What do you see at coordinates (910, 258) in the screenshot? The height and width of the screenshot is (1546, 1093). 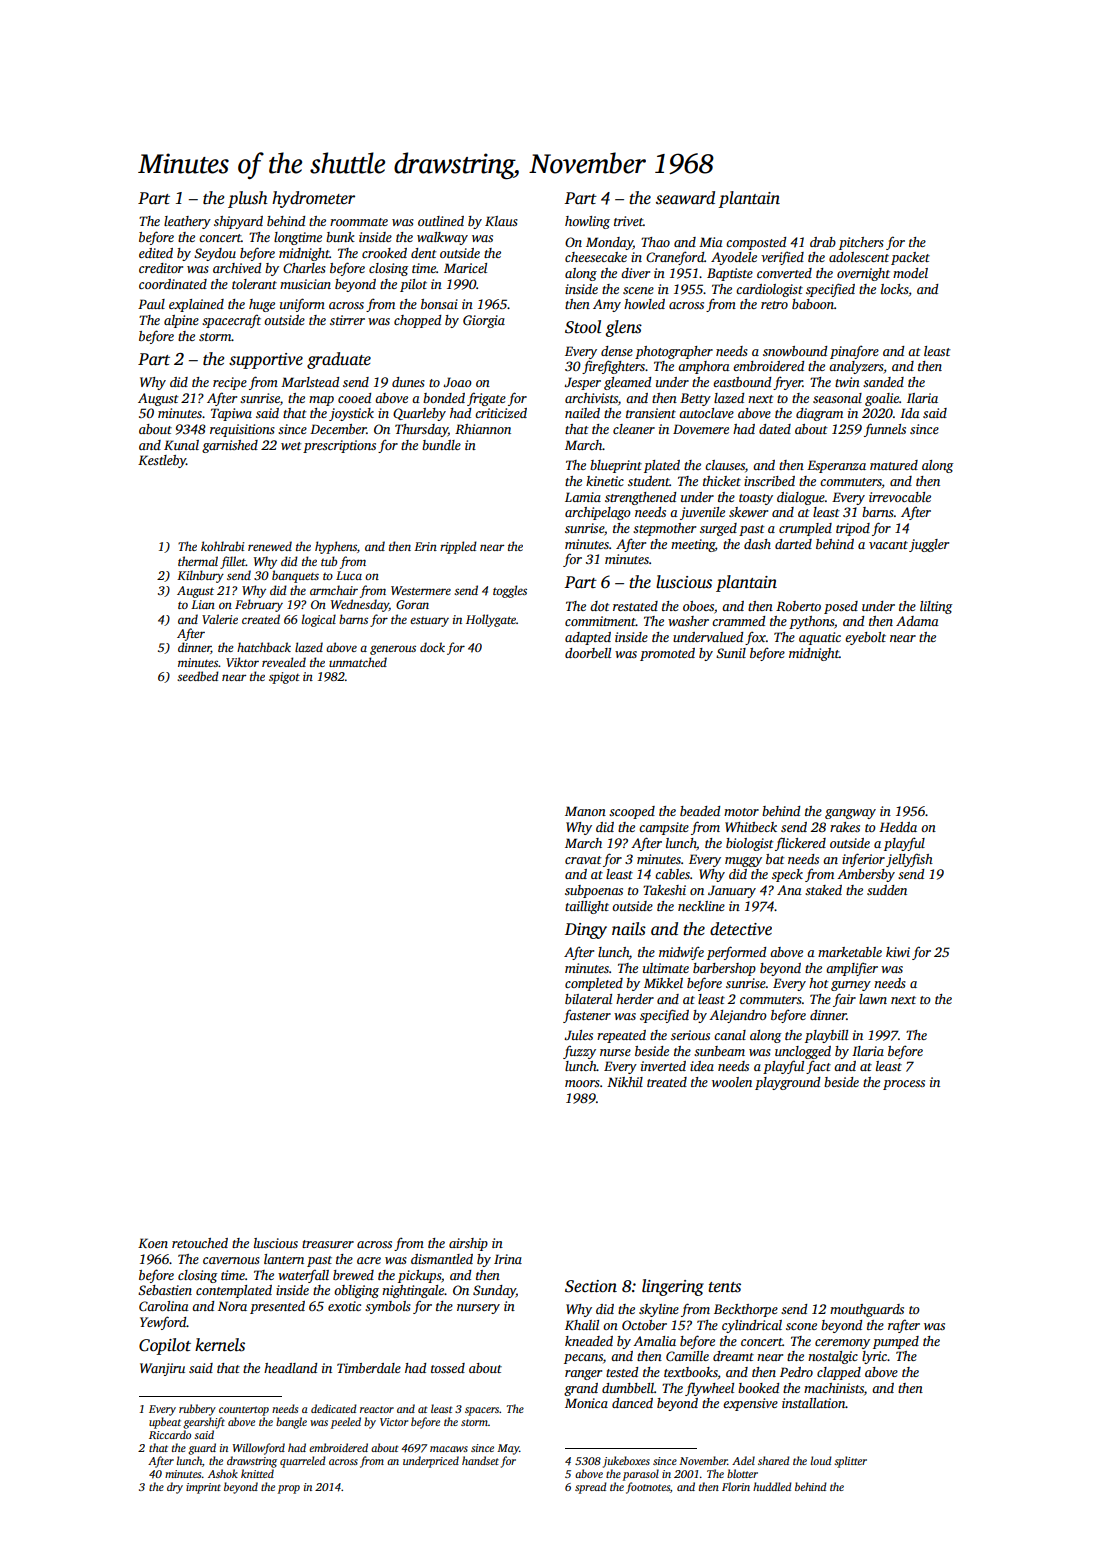 I see `packet` at bounding box center [910, 258].
